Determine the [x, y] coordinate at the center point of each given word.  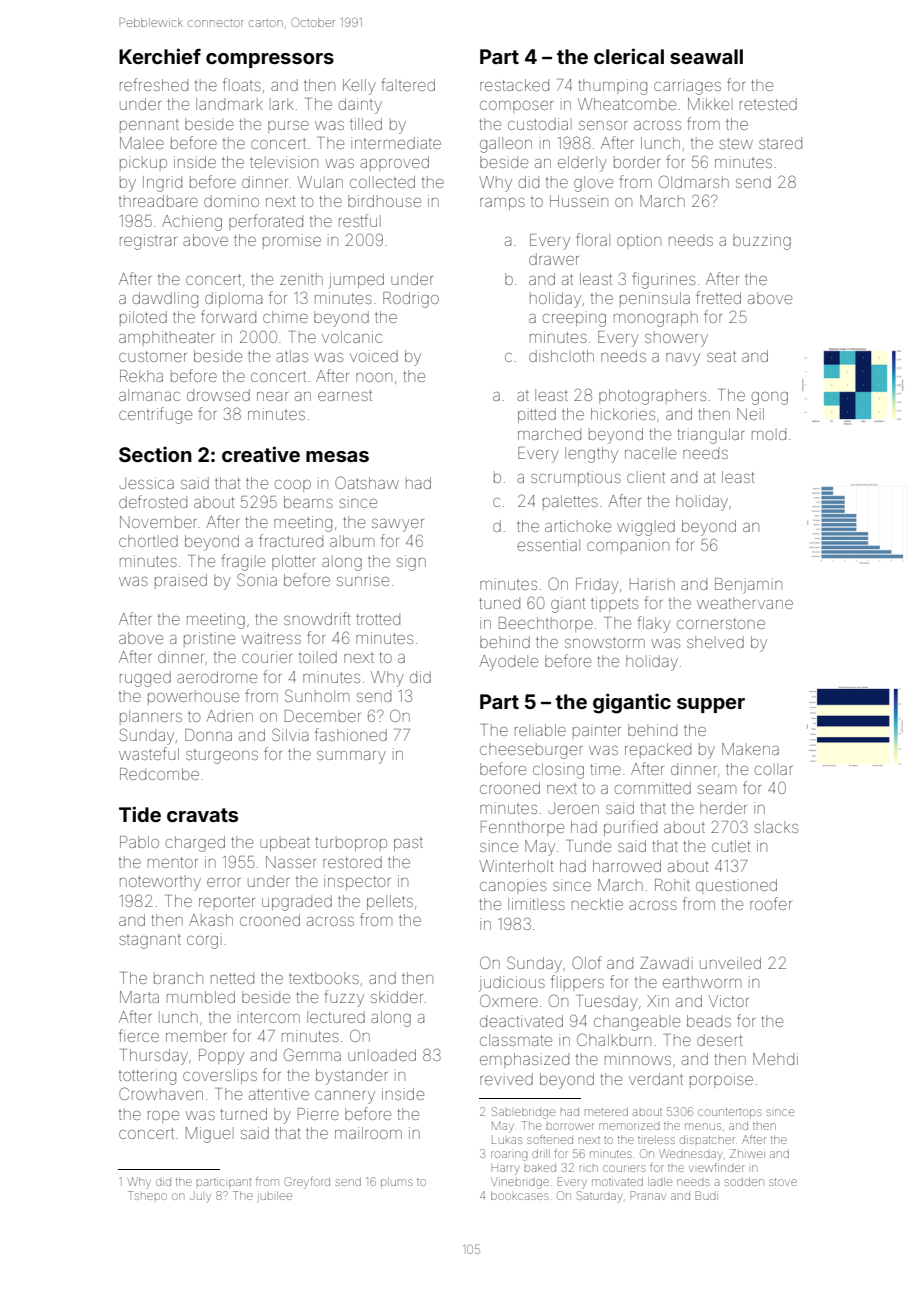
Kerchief [160, 56]
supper [711, 705]
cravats [202, 815]
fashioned [351, 734]
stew [736, 143]
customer [153, 356]
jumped [356, 280]
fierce [139, 1035]
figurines [663, 280]
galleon [506, 145]
